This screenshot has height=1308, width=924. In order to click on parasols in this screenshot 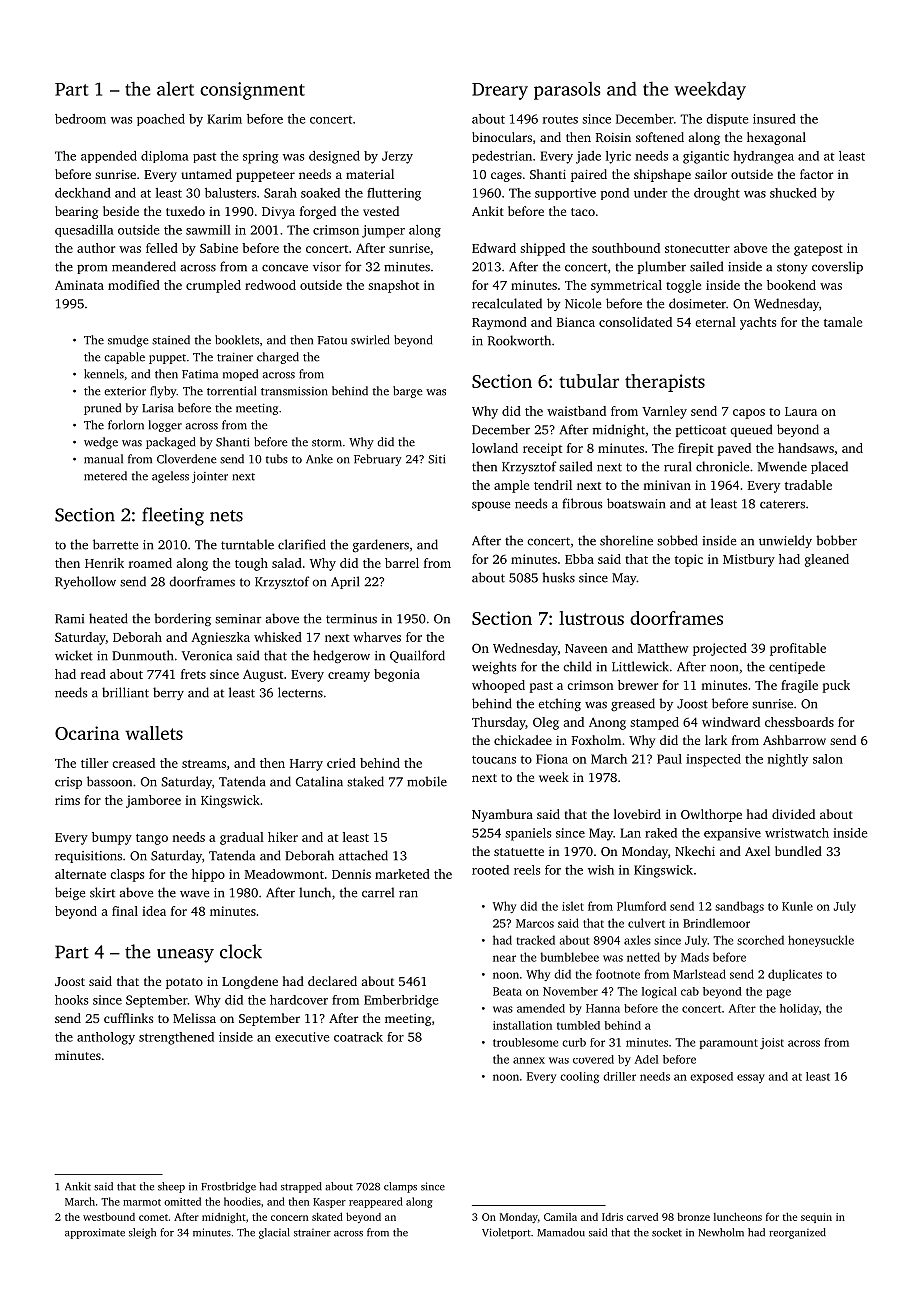, I will do `click(567, 91)`.
